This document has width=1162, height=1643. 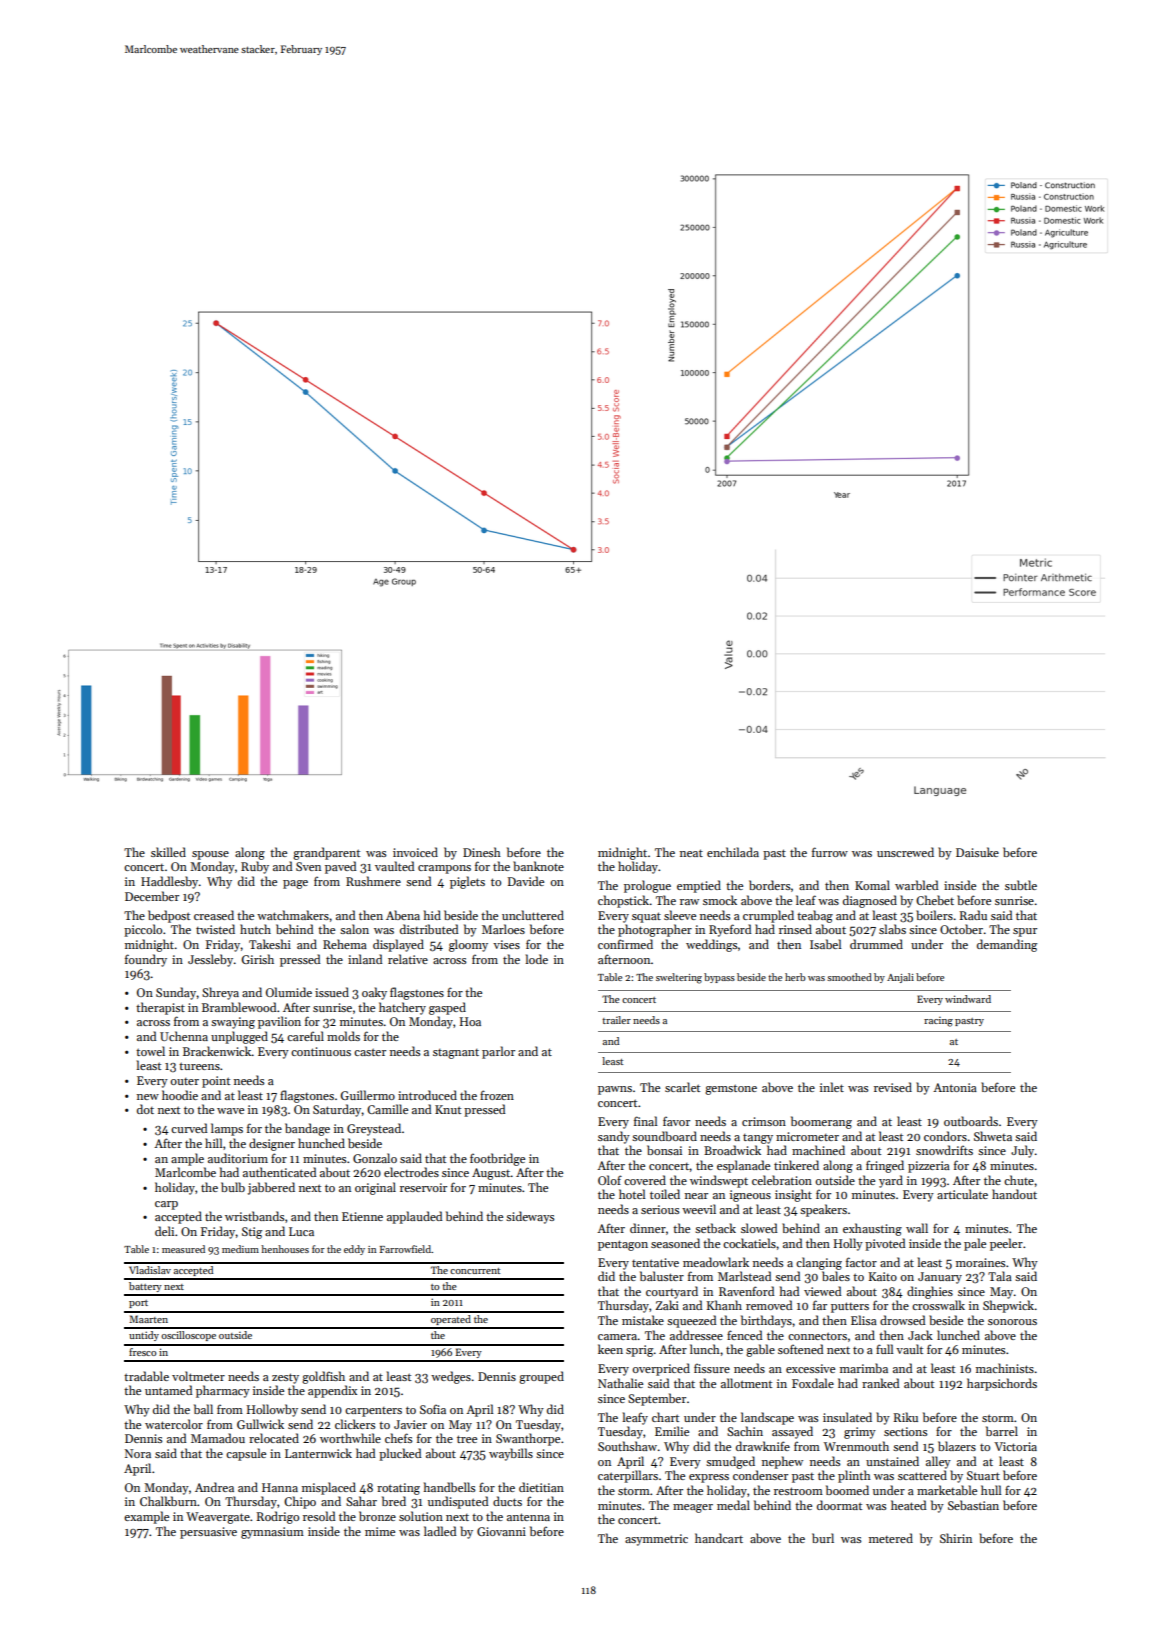 I want to click on parlor, so click(x=498, y=1052).
